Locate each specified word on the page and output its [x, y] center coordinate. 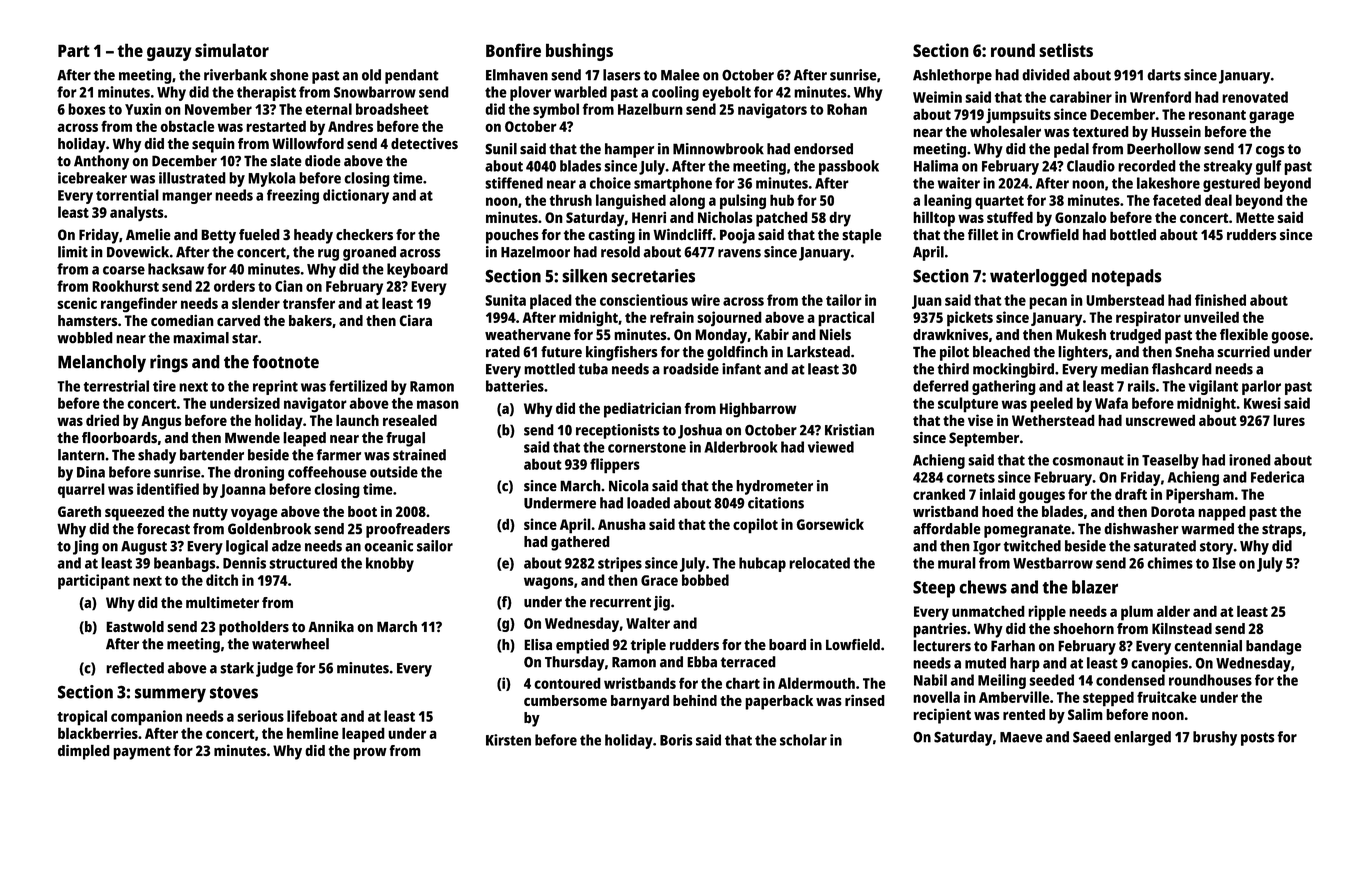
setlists [1066, 50]
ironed [1250, 460]
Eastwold [135, 627]
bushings [579, 52]
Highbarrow [758, 409]
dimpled [84, 752]
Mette [1255, 217]
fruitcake [1167, 697]
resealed [410, 420]
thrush [571, 200]
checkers [364, 235]
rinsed [865, 700]
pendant [412, 76]
